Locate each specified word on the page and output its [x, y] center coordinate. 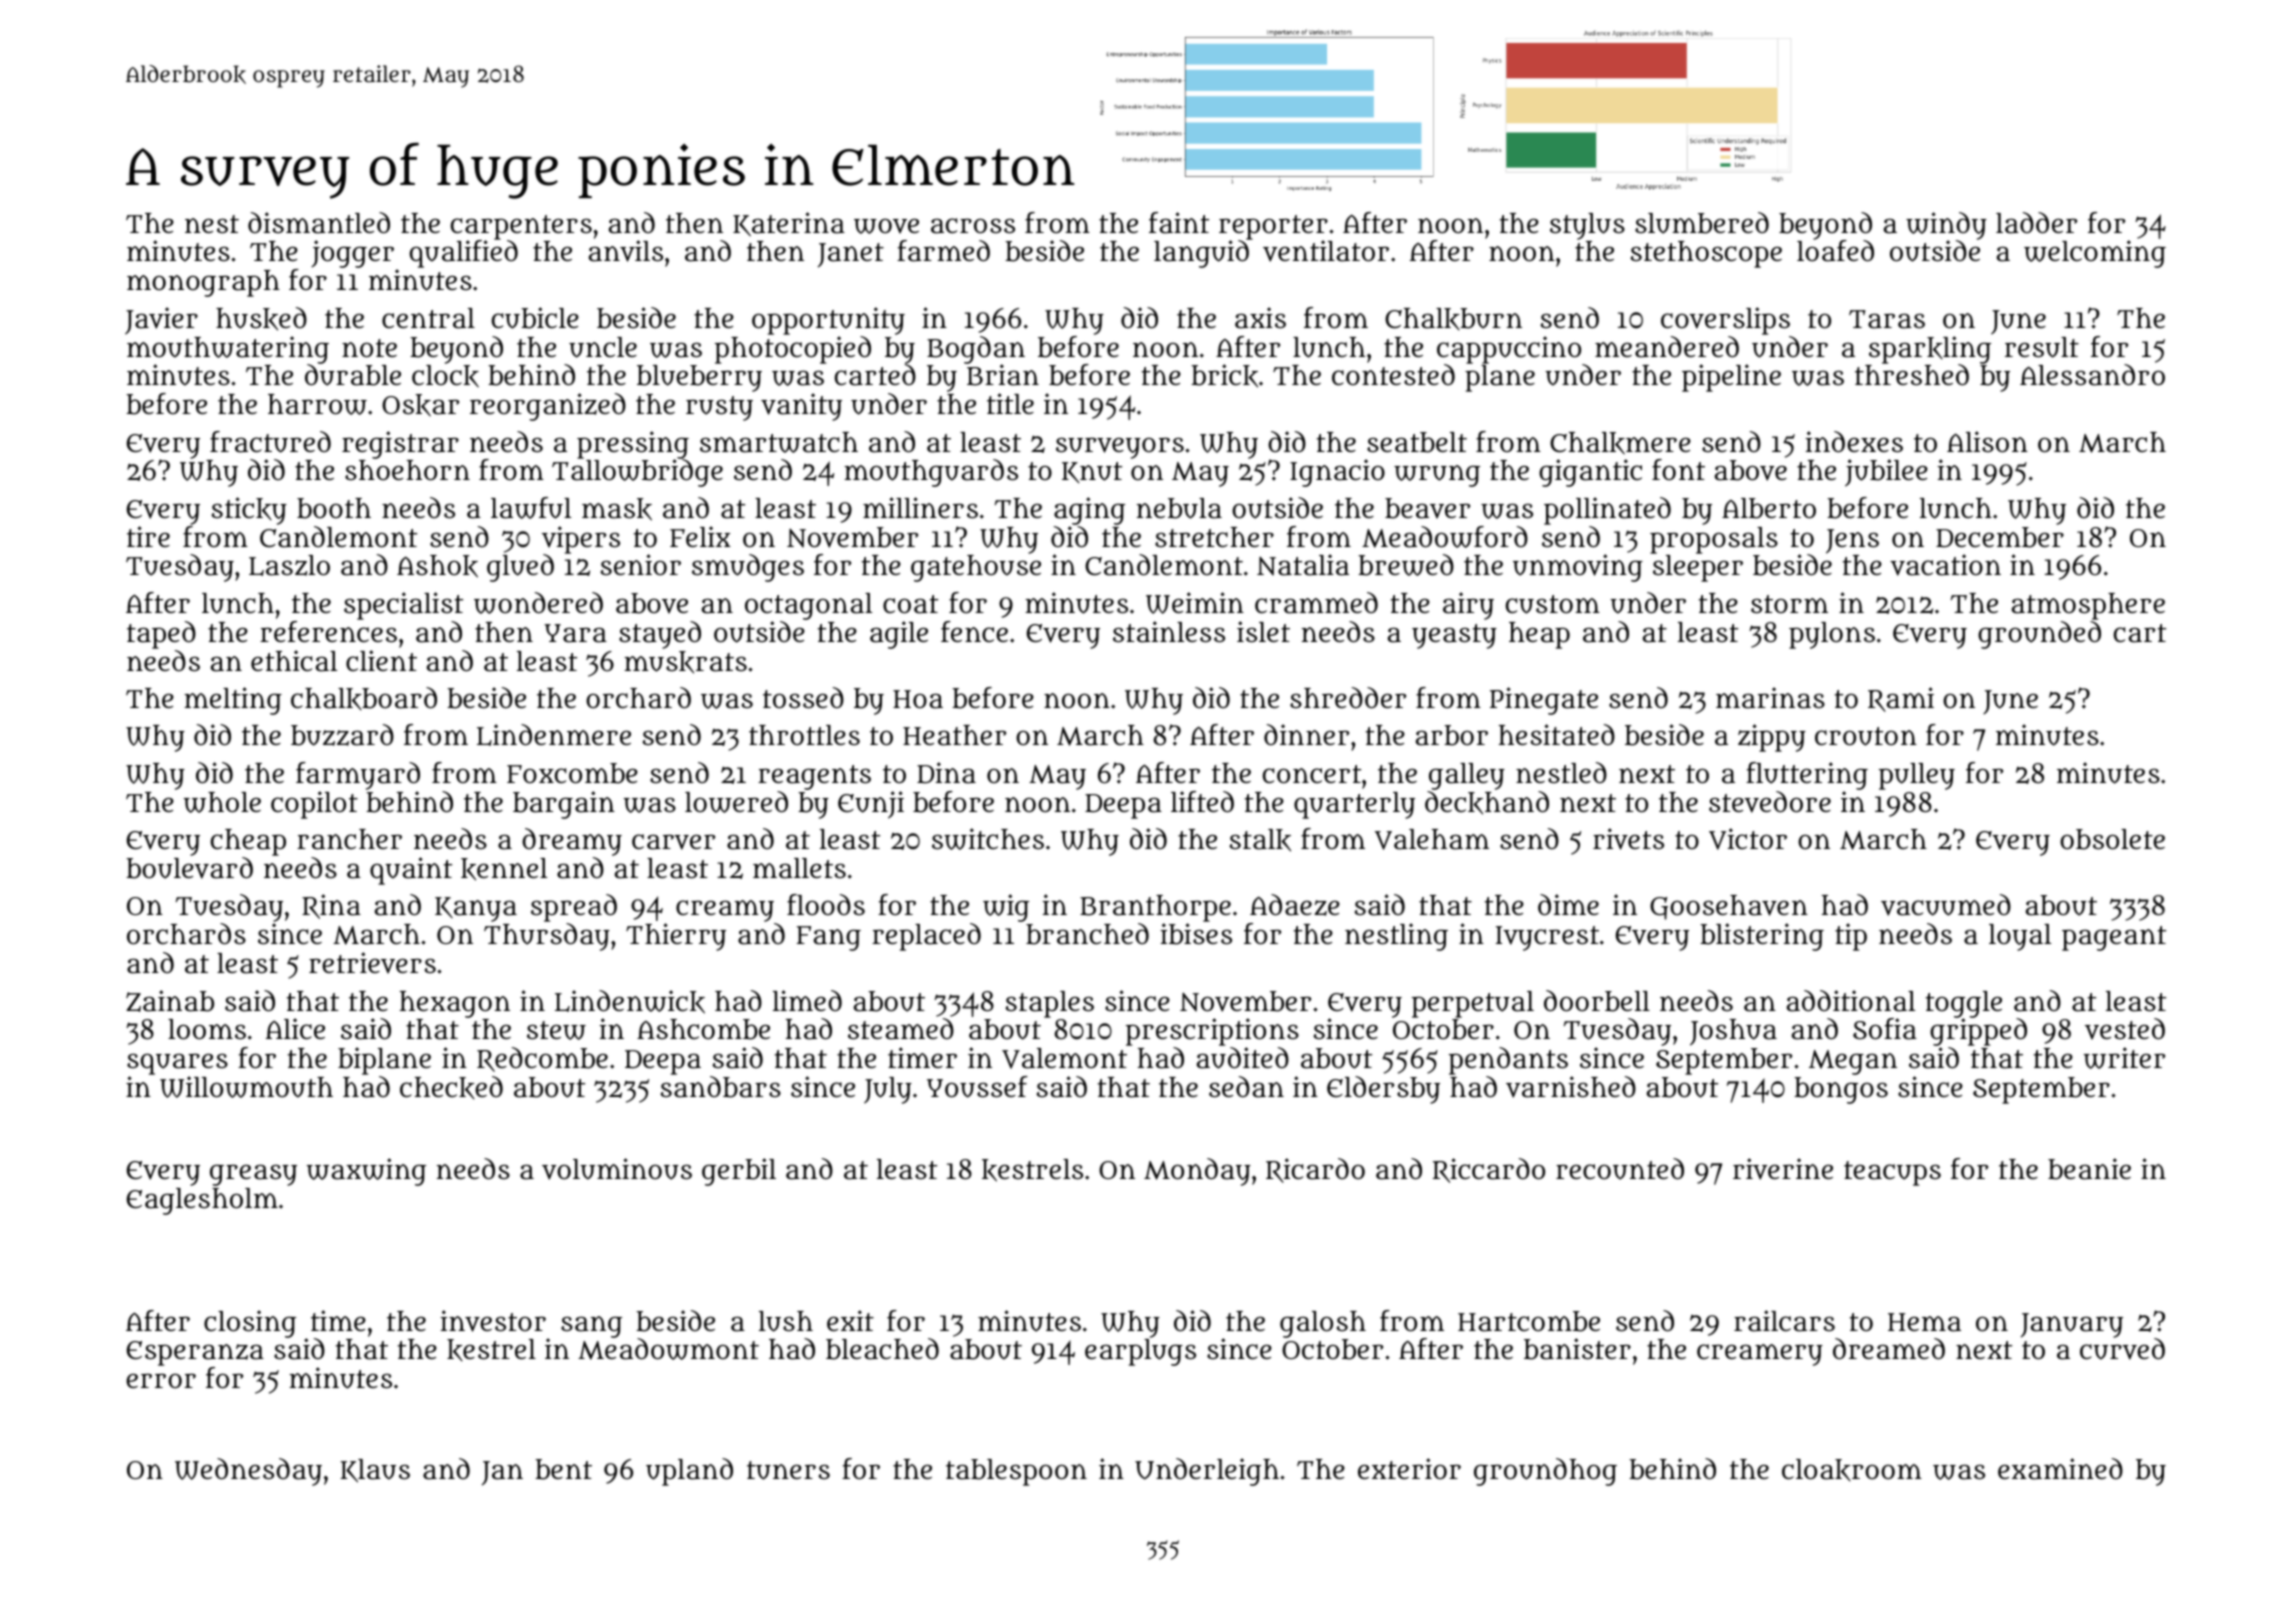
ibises [1196, 934]
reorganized [548, 407]
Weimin [1195, 603]
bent [563, 1469]
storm [1789, 604]
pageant [2114, 938]
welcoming [2095, 254]
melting [233, 701]
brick [1224, 376]
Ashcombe [703, 1029]
